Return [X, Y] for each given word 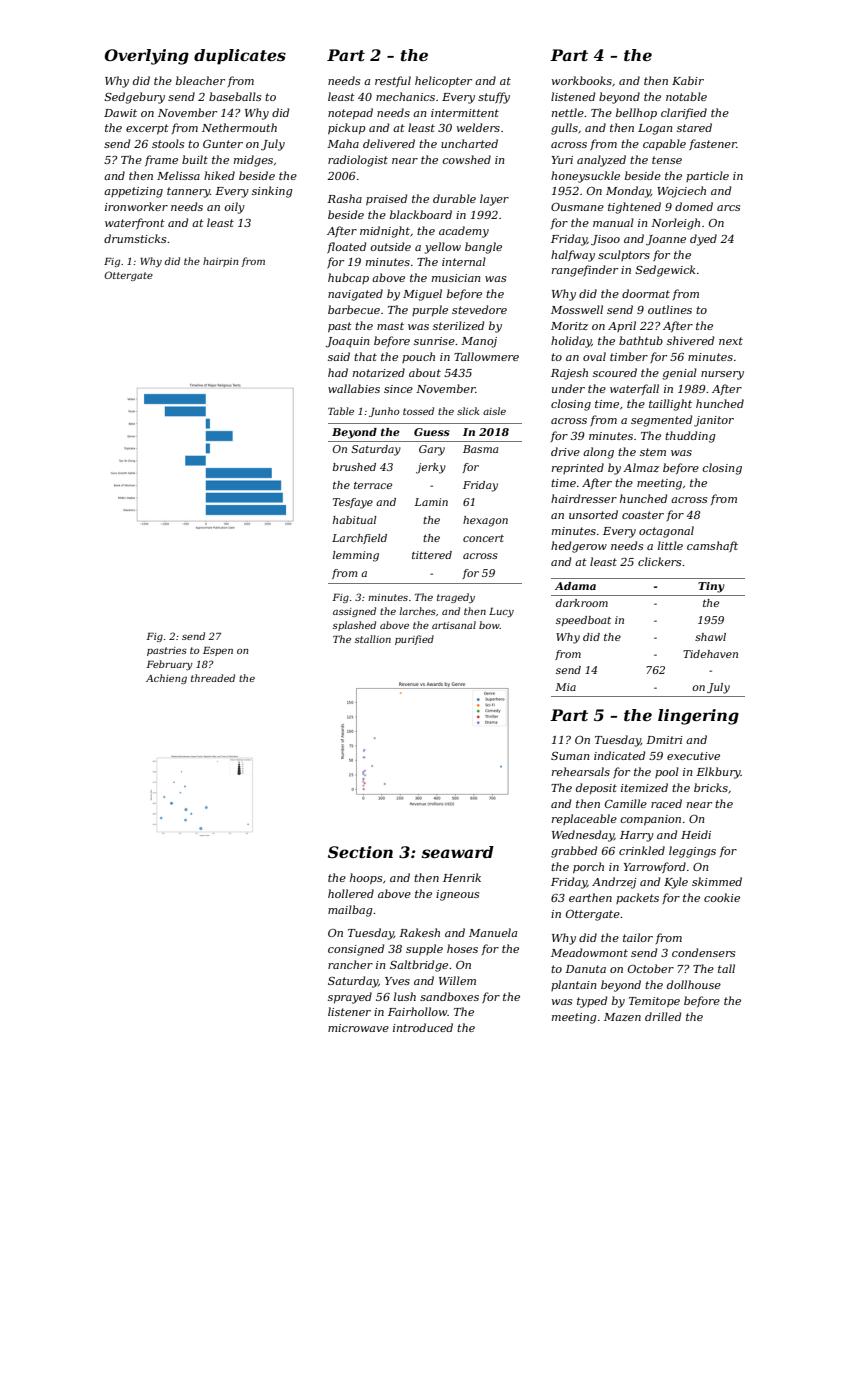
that [365, 356]
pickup [347, 128]
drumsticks [135, 238]
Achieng [166, 679]
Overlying [147, 57]
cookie [722, 897]
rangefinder [585, 271]
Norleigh [675, 224]
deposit [596, 788]
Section [360, 852]
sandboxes [449, 996]
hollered [351, 893]
